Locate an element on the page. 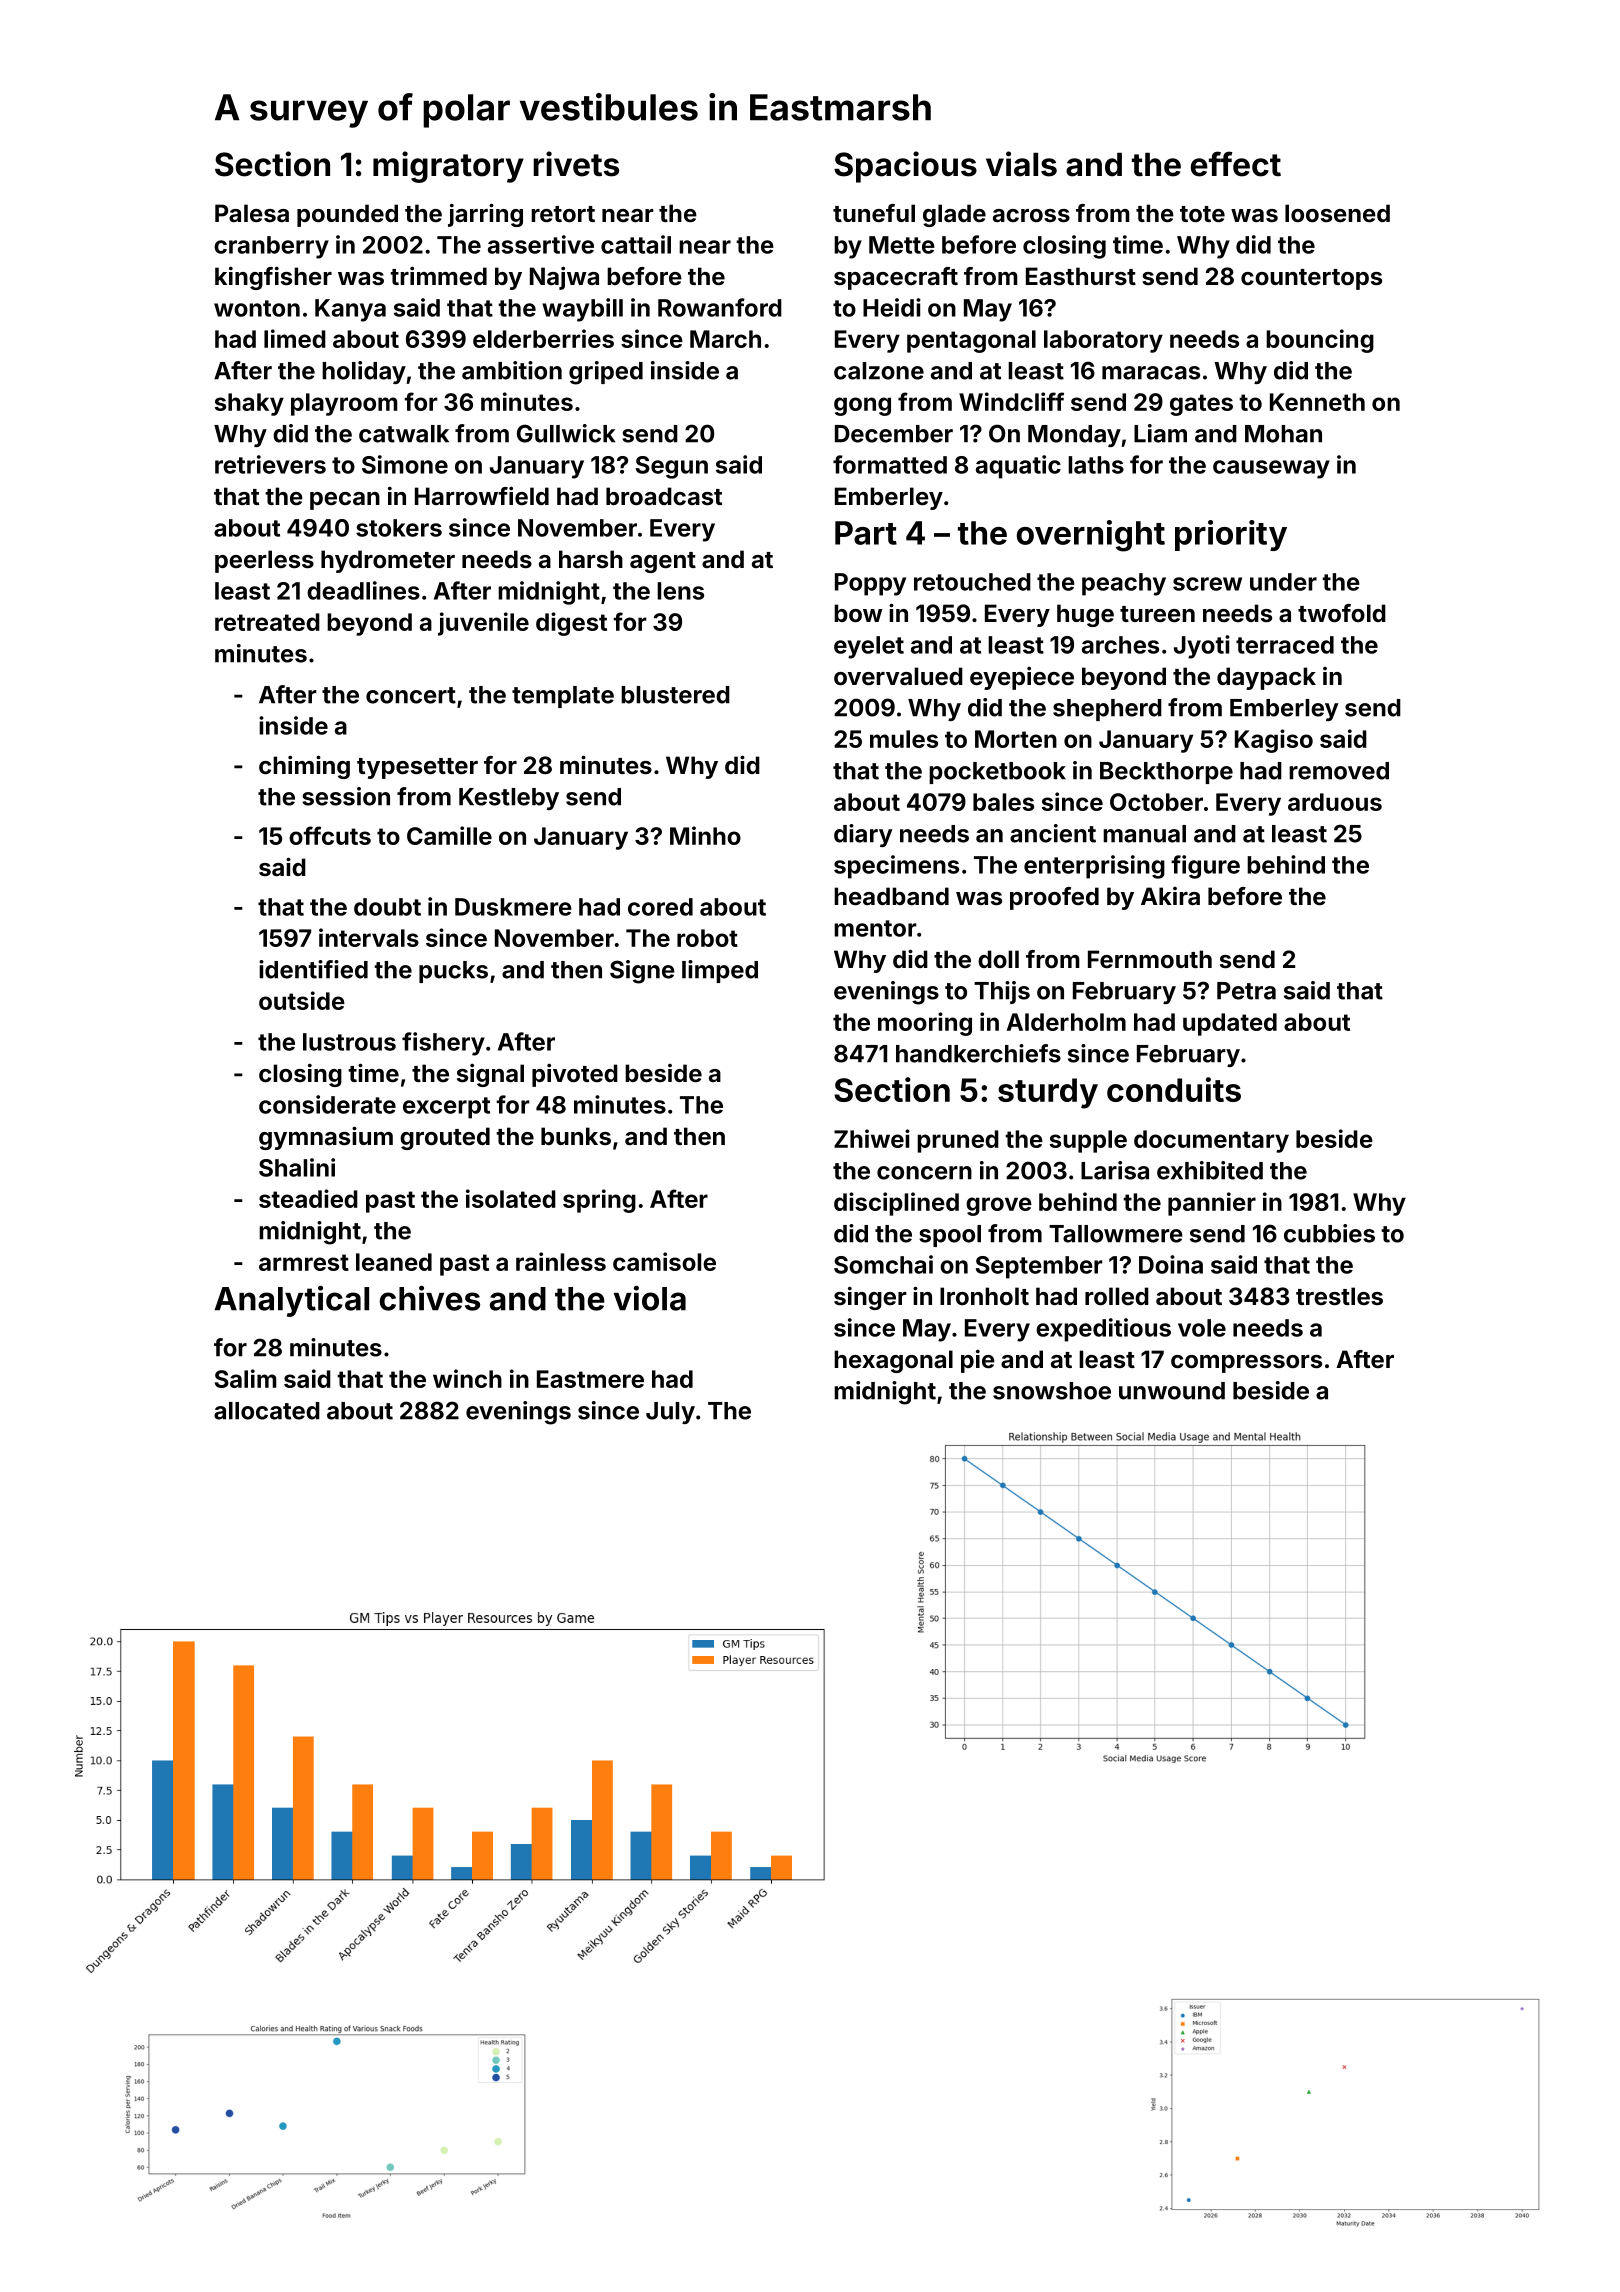  broadcast is located at coordinates (664, 496).
